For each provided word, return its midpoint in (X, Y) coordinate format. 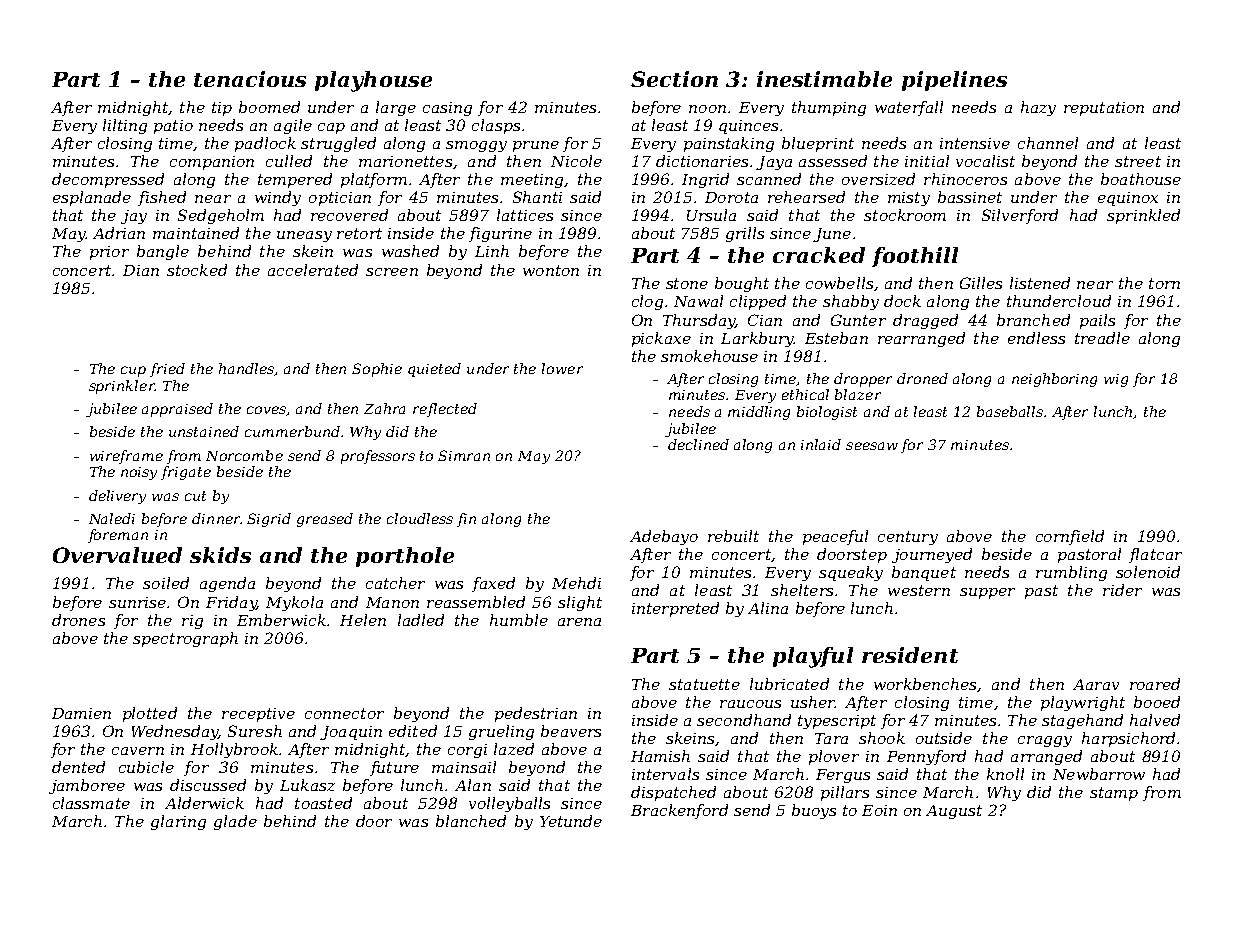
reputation (1104, 109)
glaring (178, 822)
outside (944, 738)
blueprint (818, 144)
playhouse (373, 81)
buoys (814, 811)
